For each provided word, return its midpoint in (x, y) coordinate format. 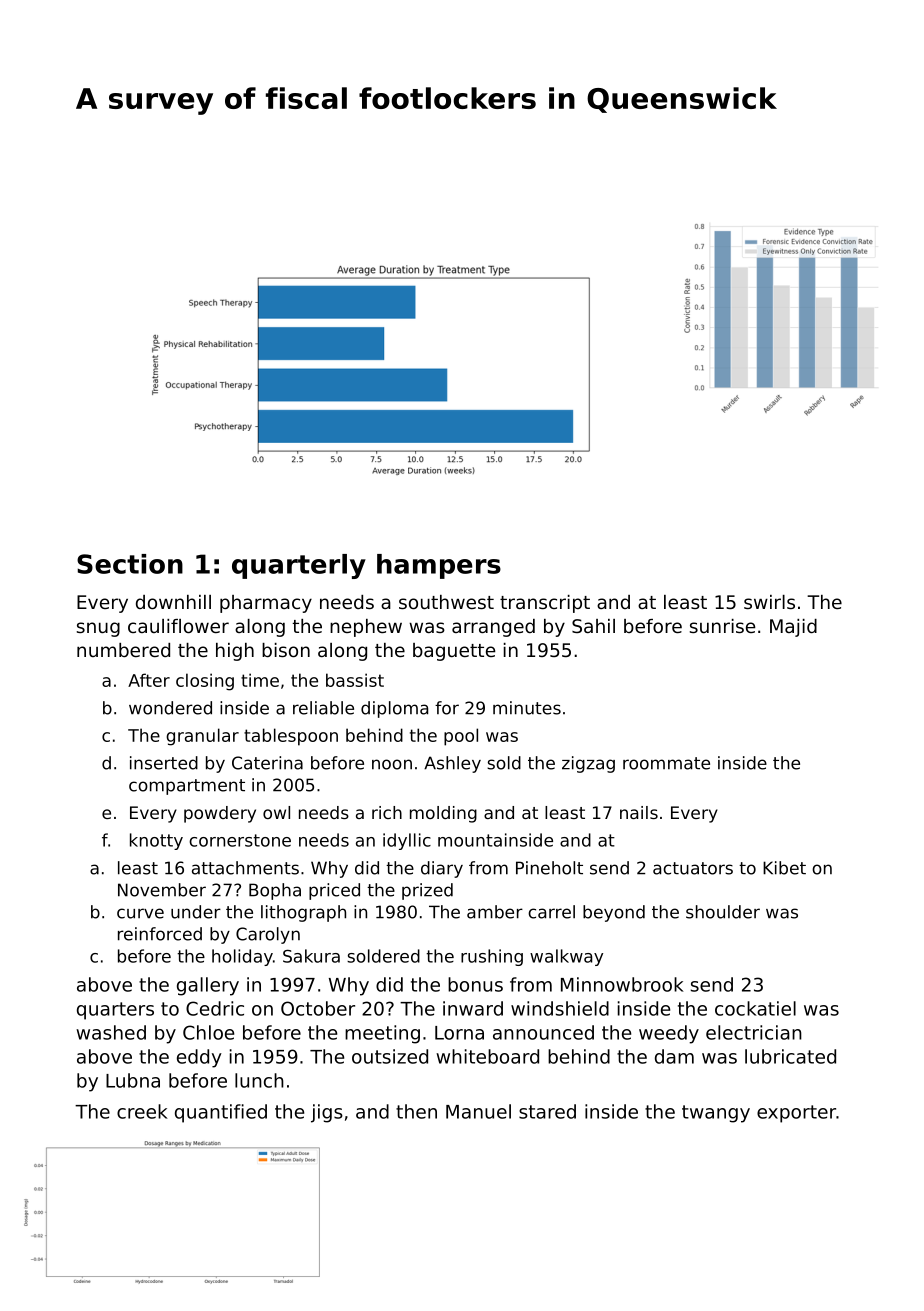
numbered (123, 650)
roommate (666, 763)
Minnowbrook (622, 984)
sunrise (723, 626)
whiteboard (487, 1056)
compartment (187, 787)
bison (286, 650)
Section (130, 564)
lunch (259, 1080)
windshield (560, 1008)
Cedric (215, 1008)
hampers (439, 566)
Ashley (452, 764)
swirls (769, 602)
